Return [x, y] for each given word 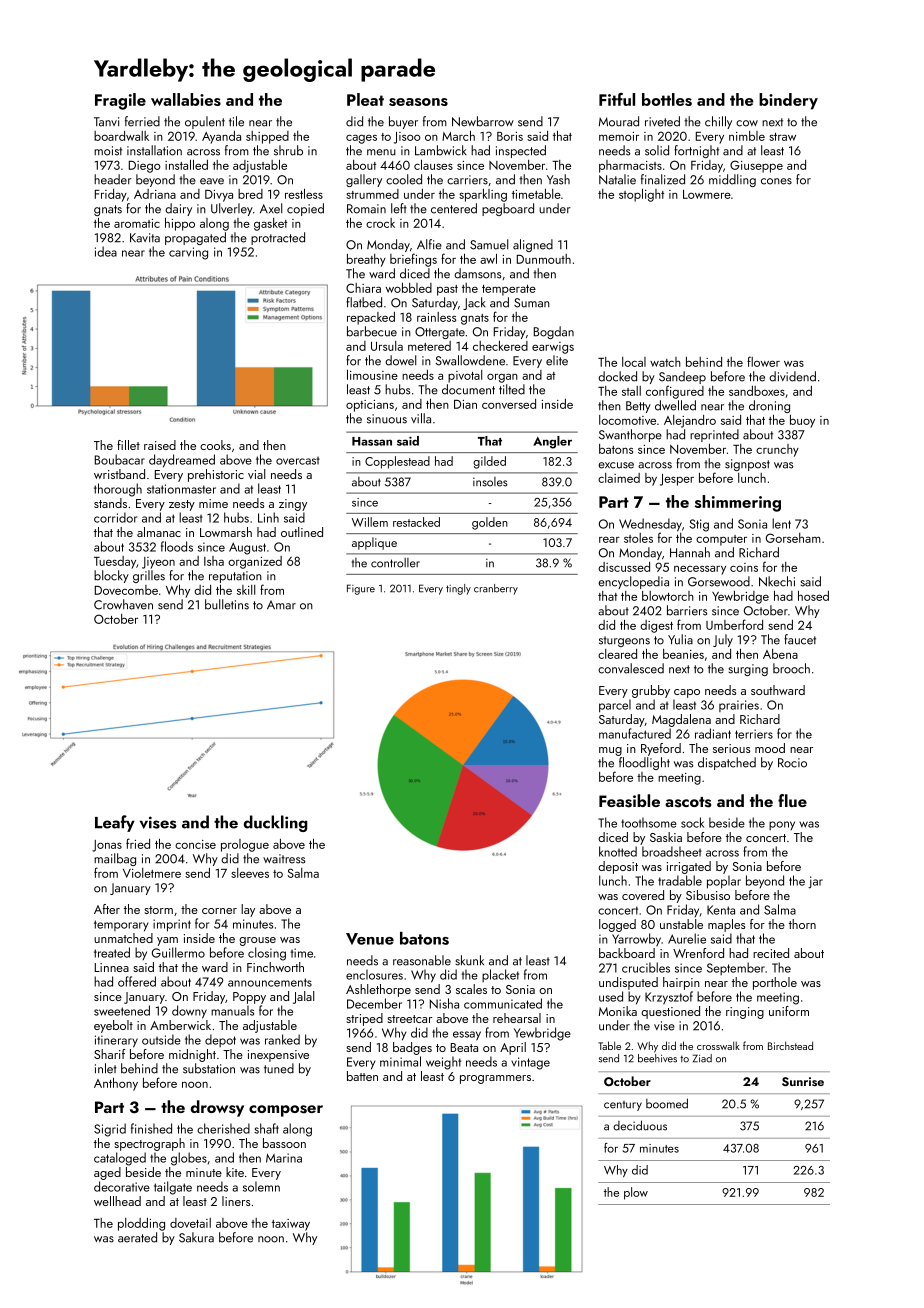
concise [195, 844]
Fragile [120, 101]
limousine [372, 375]
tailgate [173, 1188]
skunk [469, 960]
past [447, 290]
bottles [667, 99]
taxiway [291, 1225]
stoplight [641, 195]
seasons [418, 102]
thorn [802, 924]
